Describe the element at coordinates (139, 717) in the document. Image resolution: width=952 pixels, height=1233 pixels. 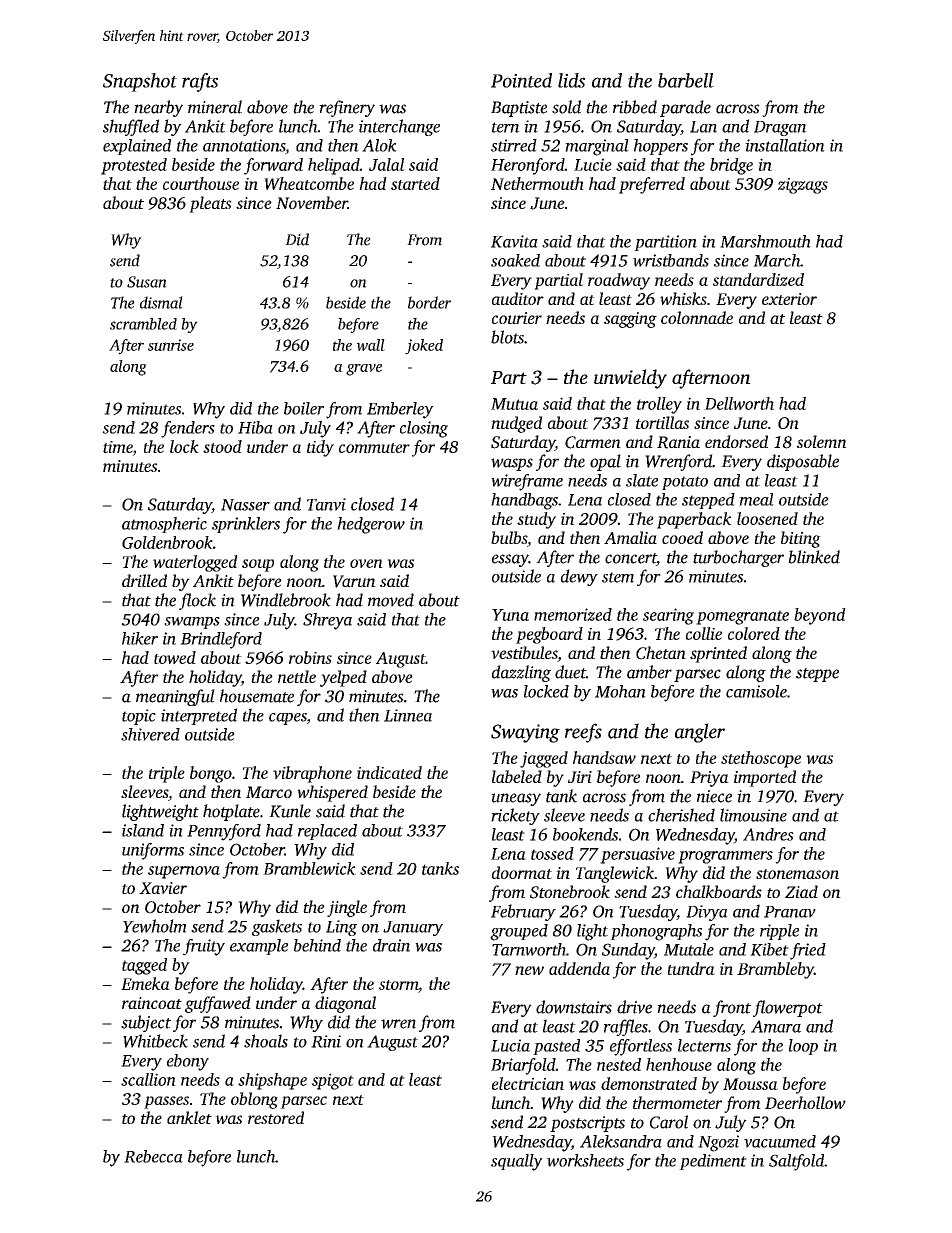
I see `topic` at that location.
